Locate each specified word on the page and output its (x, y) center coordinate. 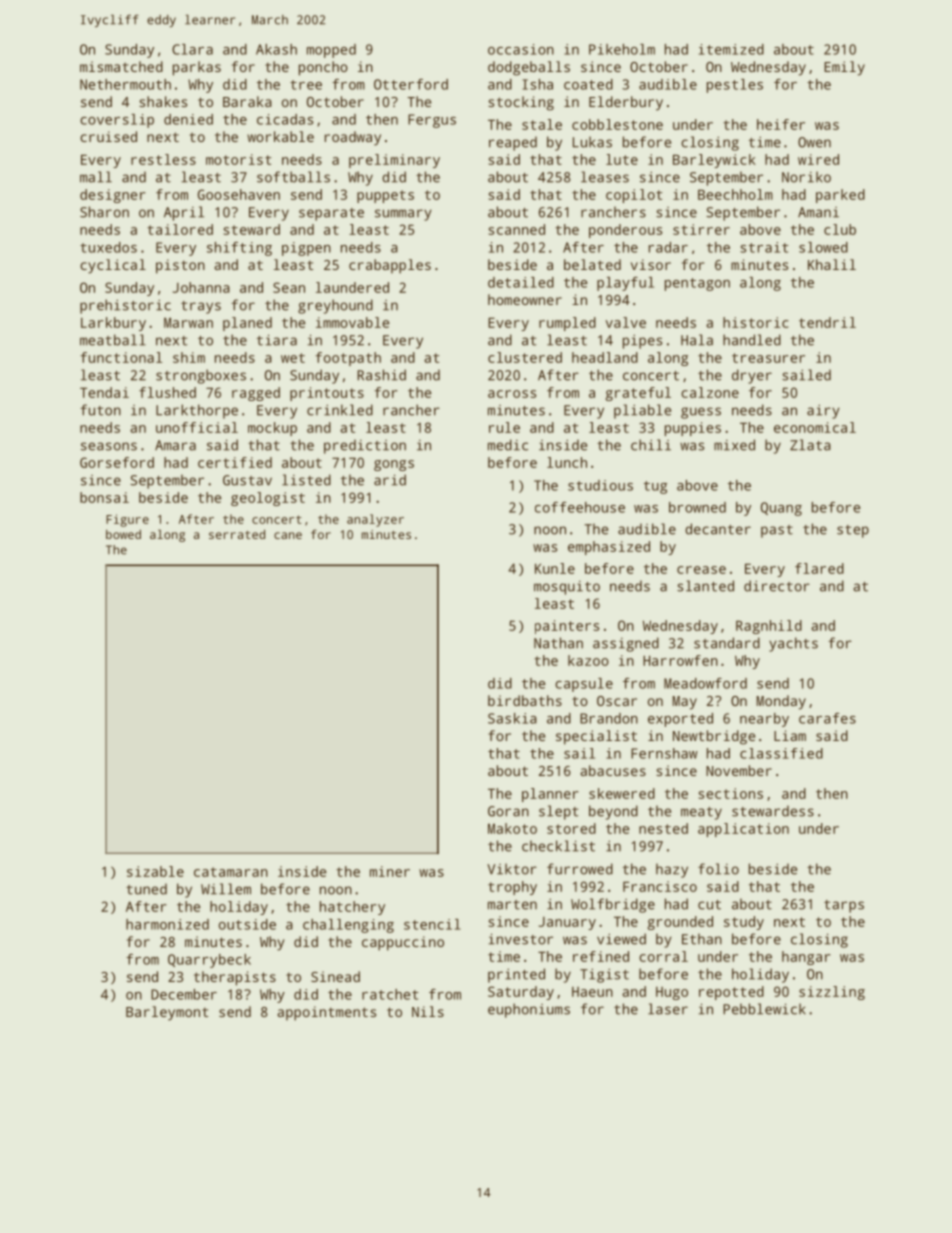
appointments (327, 1013)
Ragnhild (769, 627)
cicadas (285, 119)
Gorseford (117, 462)
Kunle (555, 568)
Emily (844, 68)
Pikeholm (622, 49)
